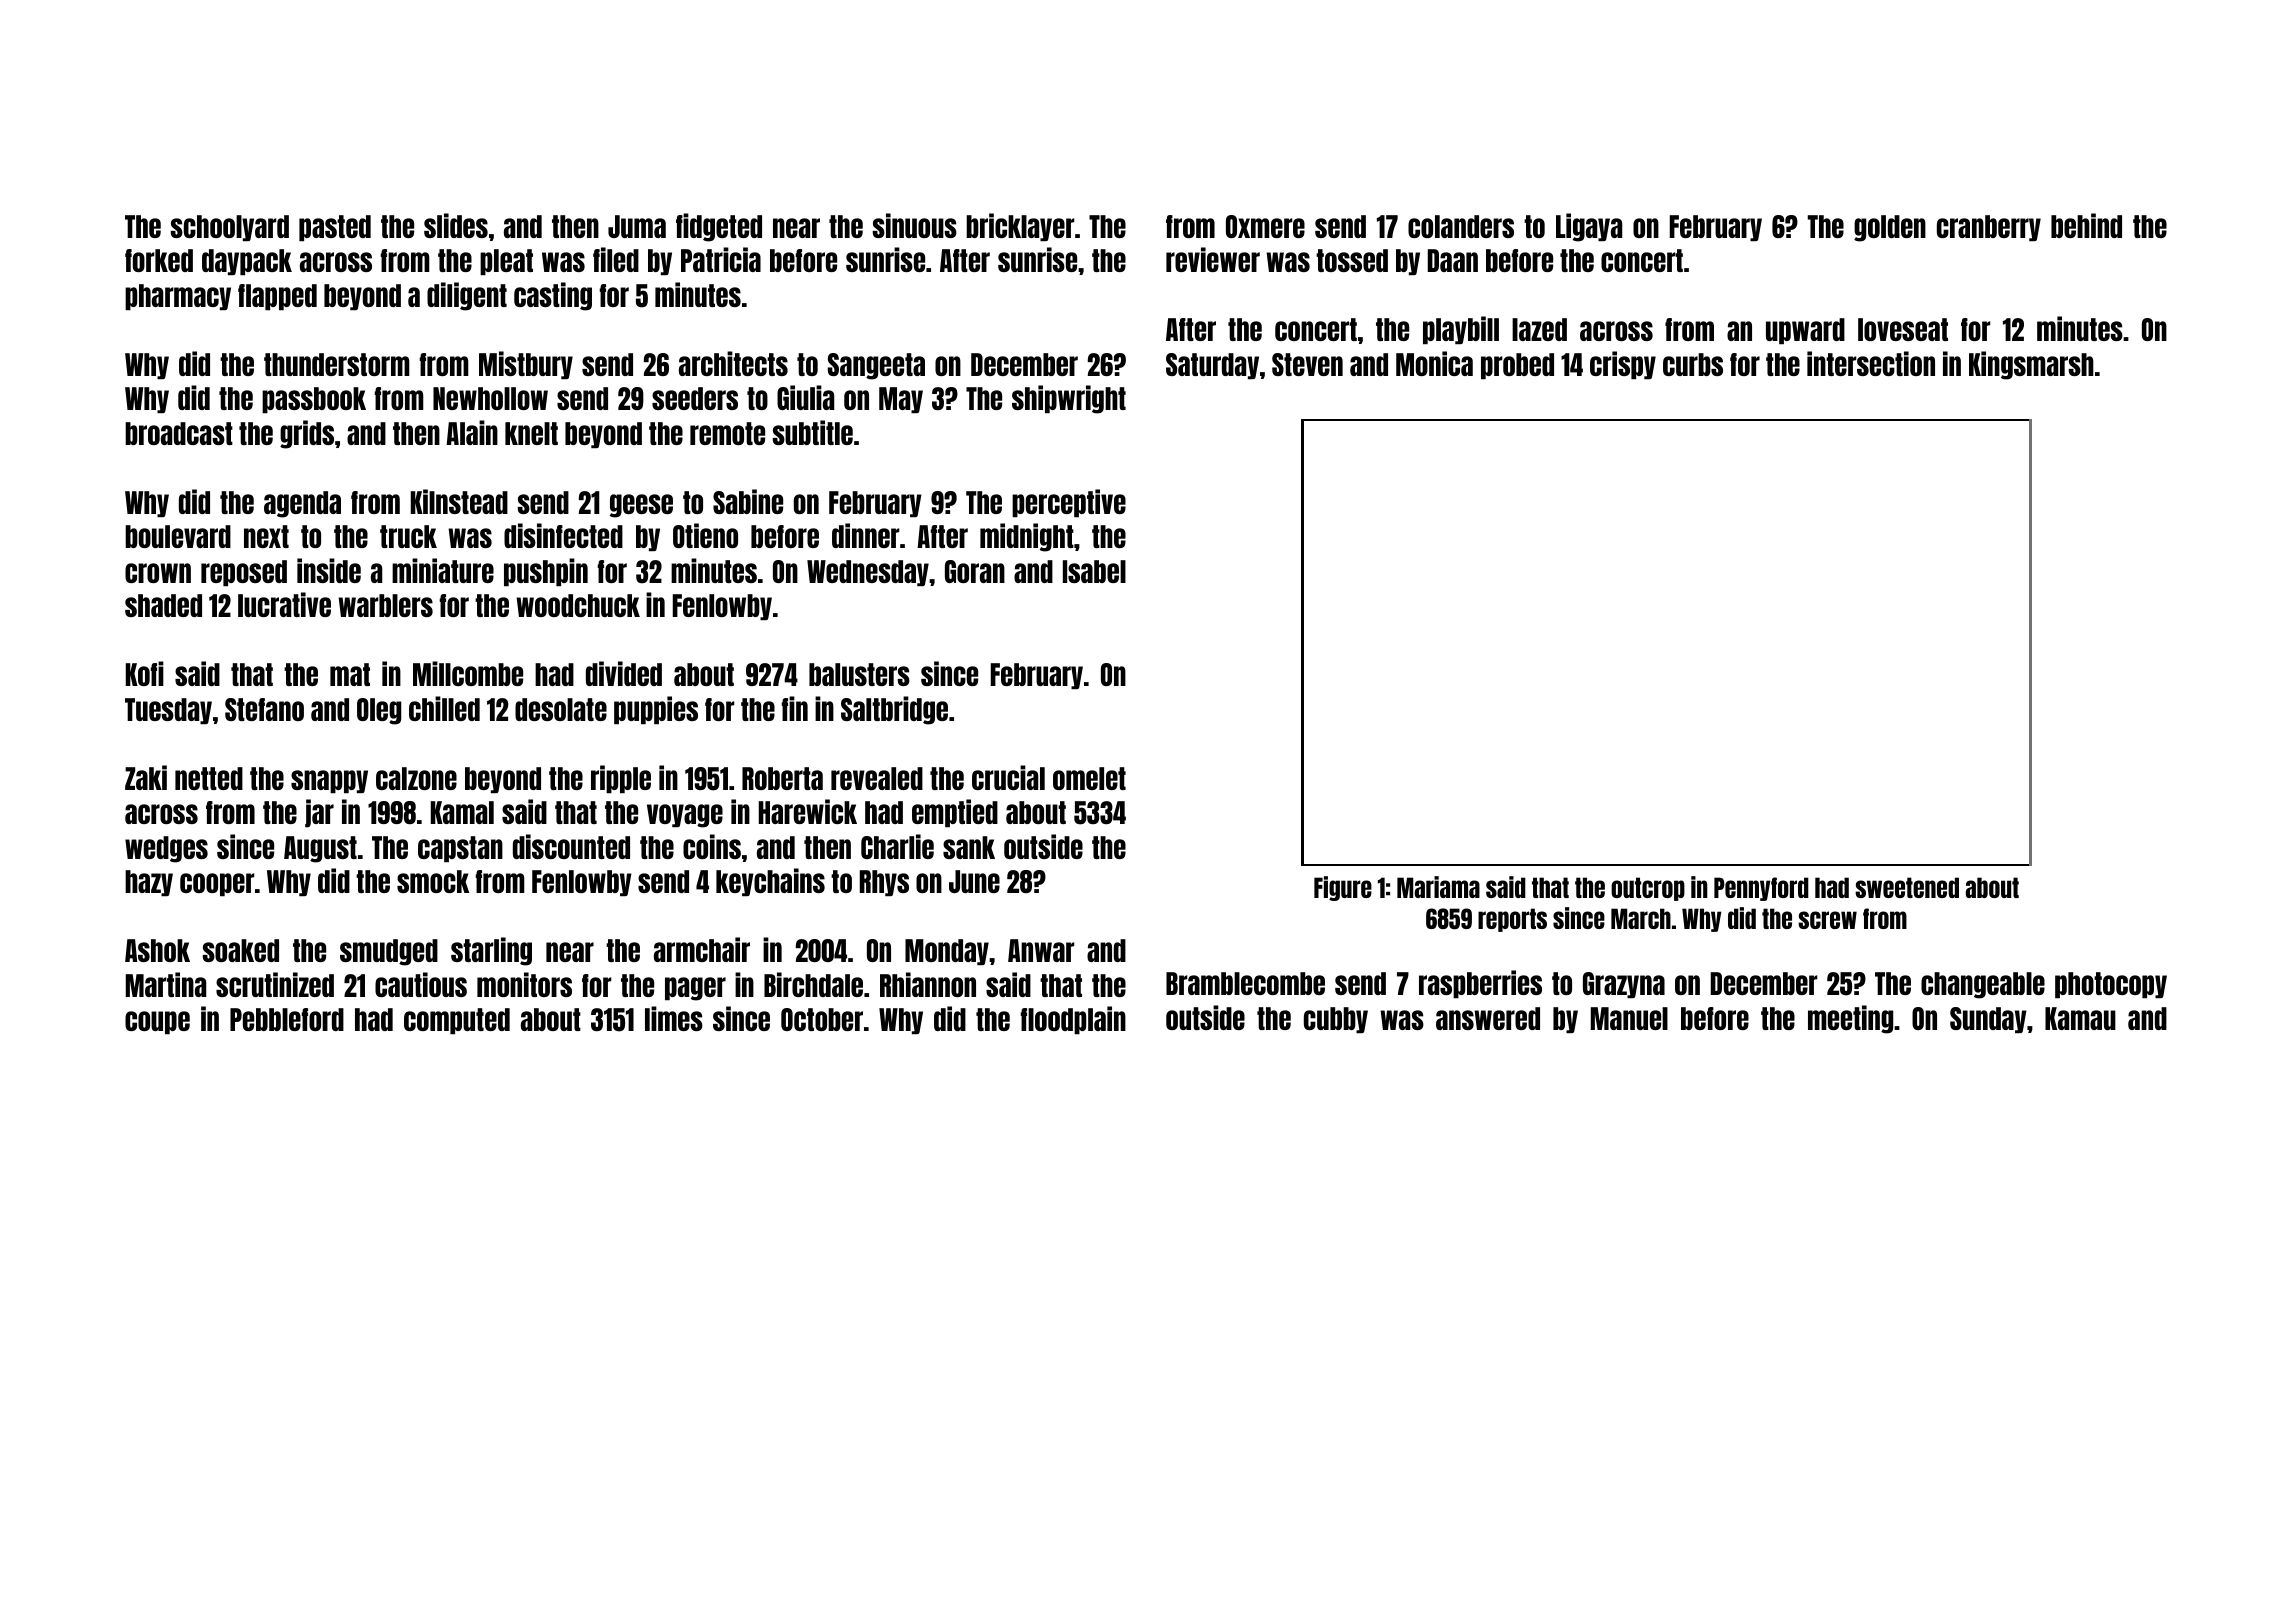  What do you see at coordinates (1907, 887) in the image?
I see `sweetened` at bounding box center [1907, 887].
